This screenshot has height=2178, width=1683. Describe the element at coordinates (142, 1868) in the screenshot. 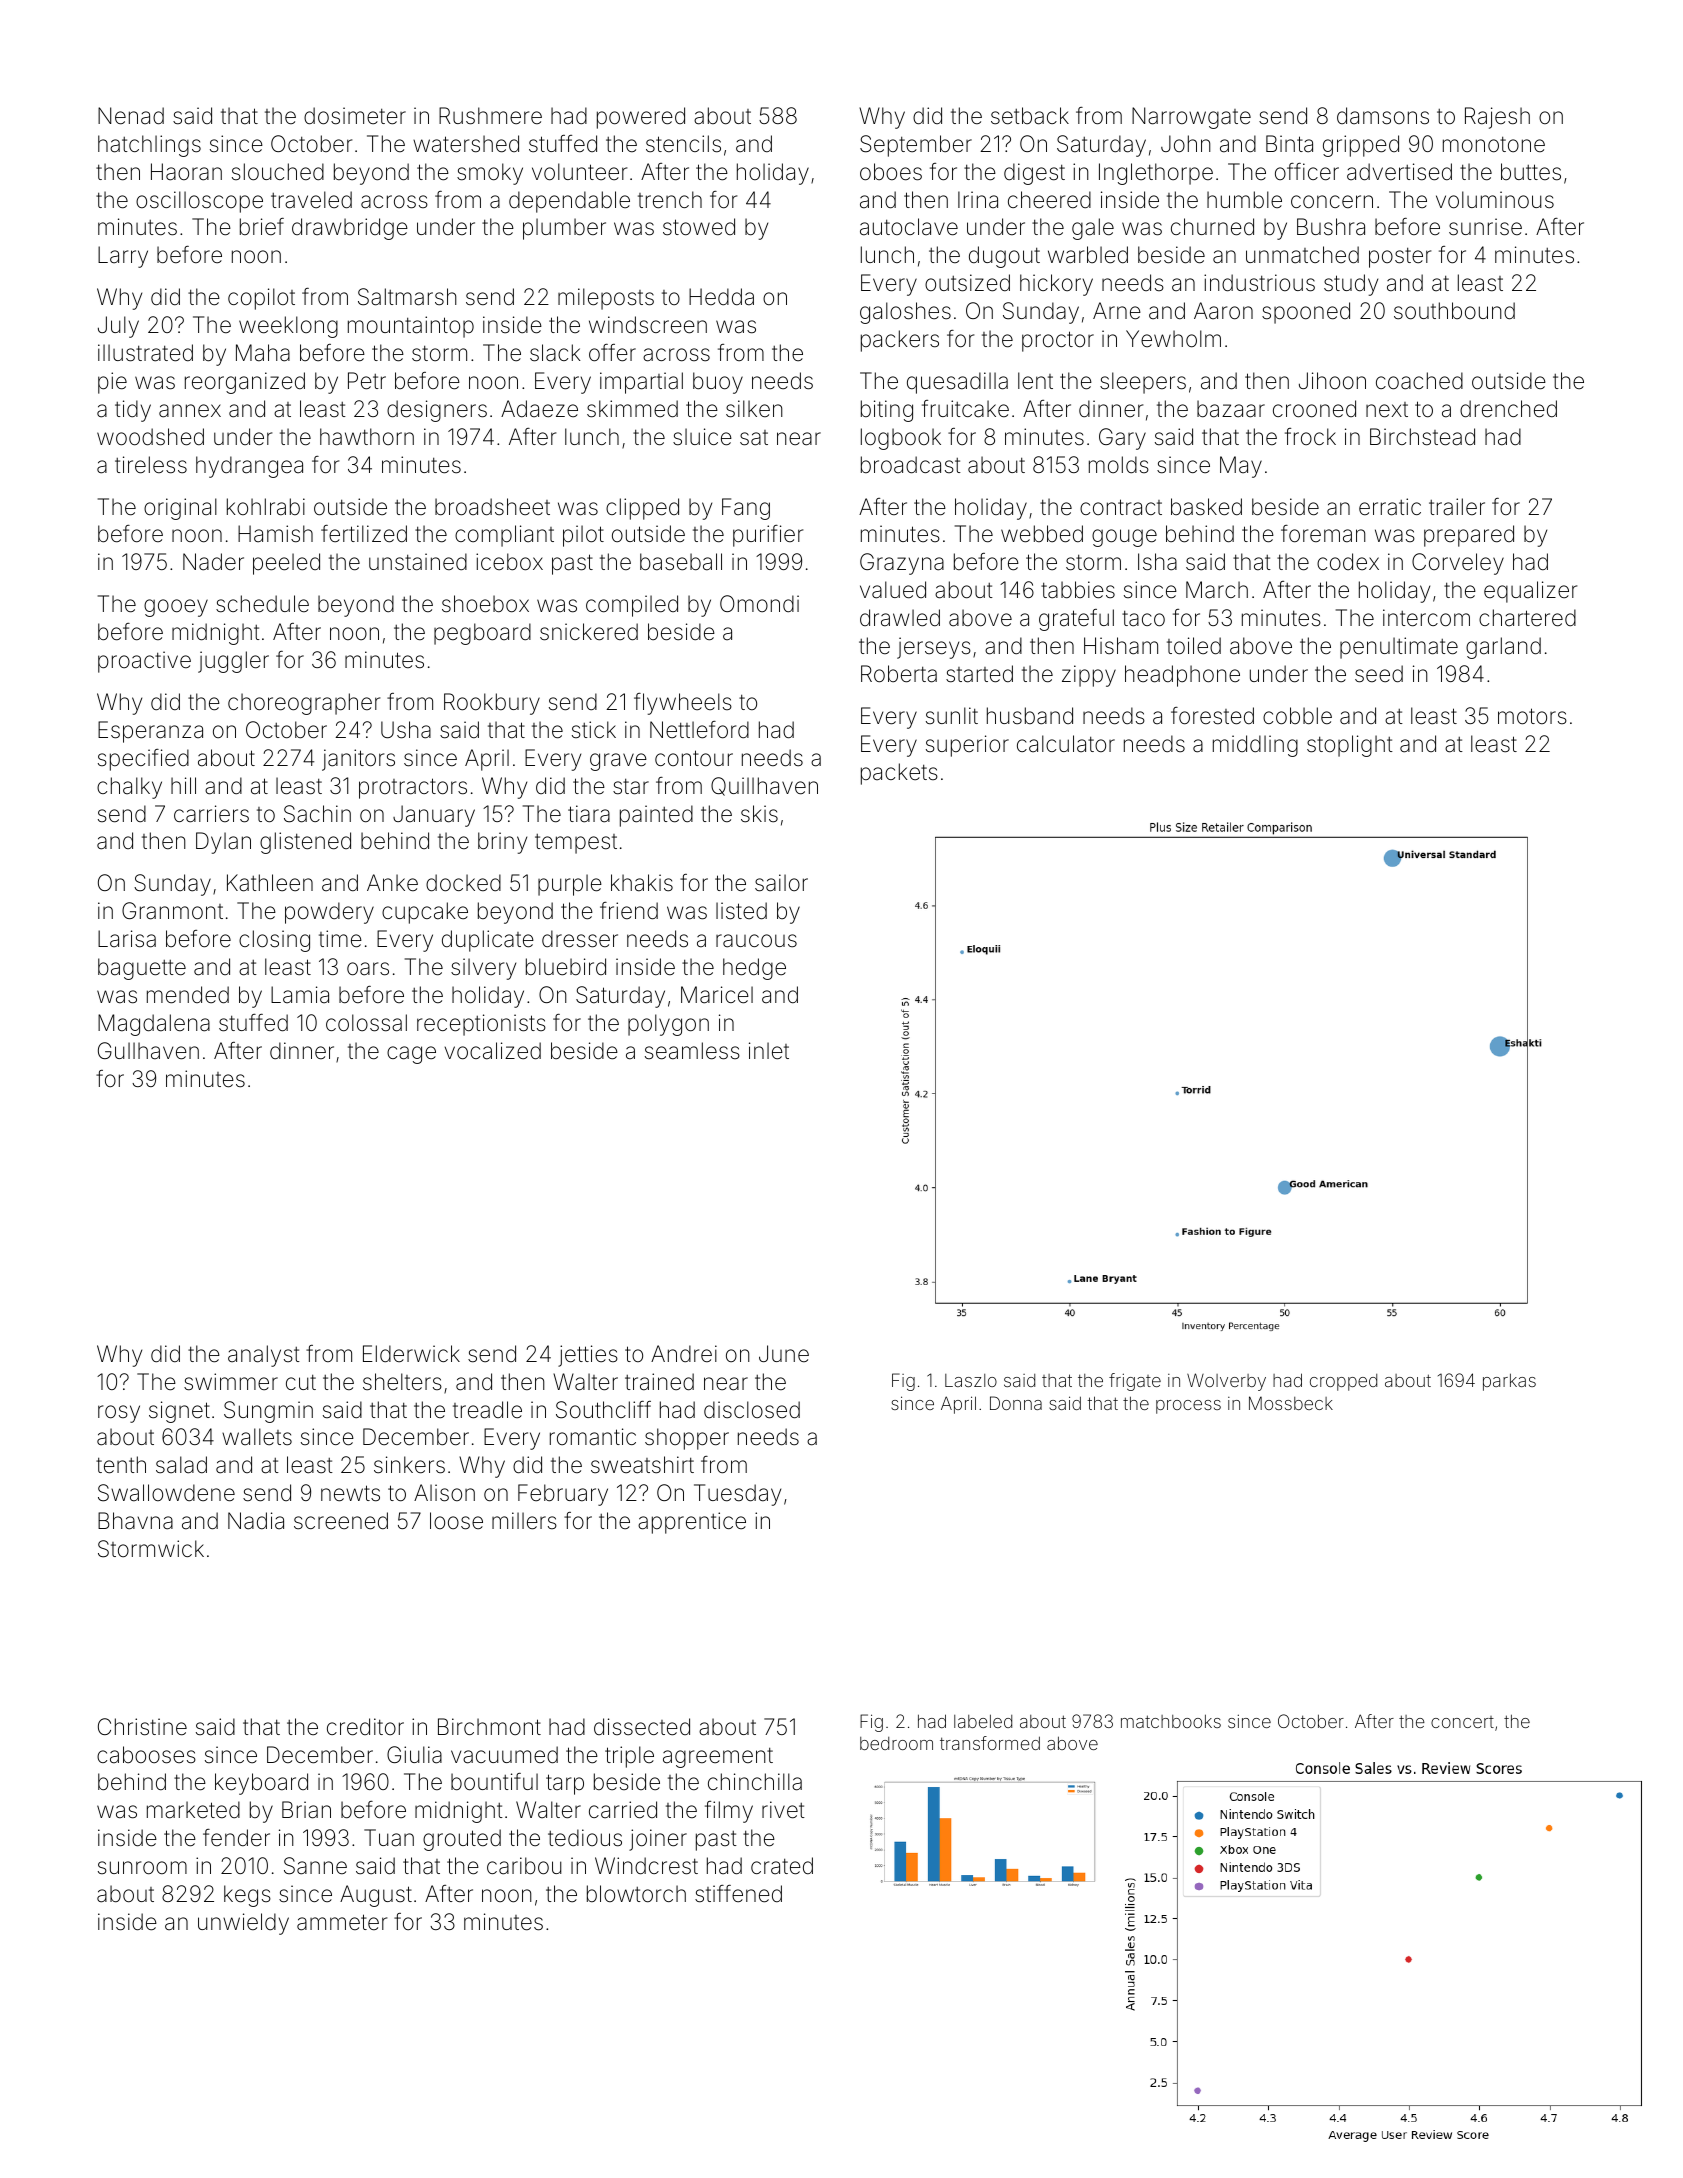

I see `sunroom` at that location.
